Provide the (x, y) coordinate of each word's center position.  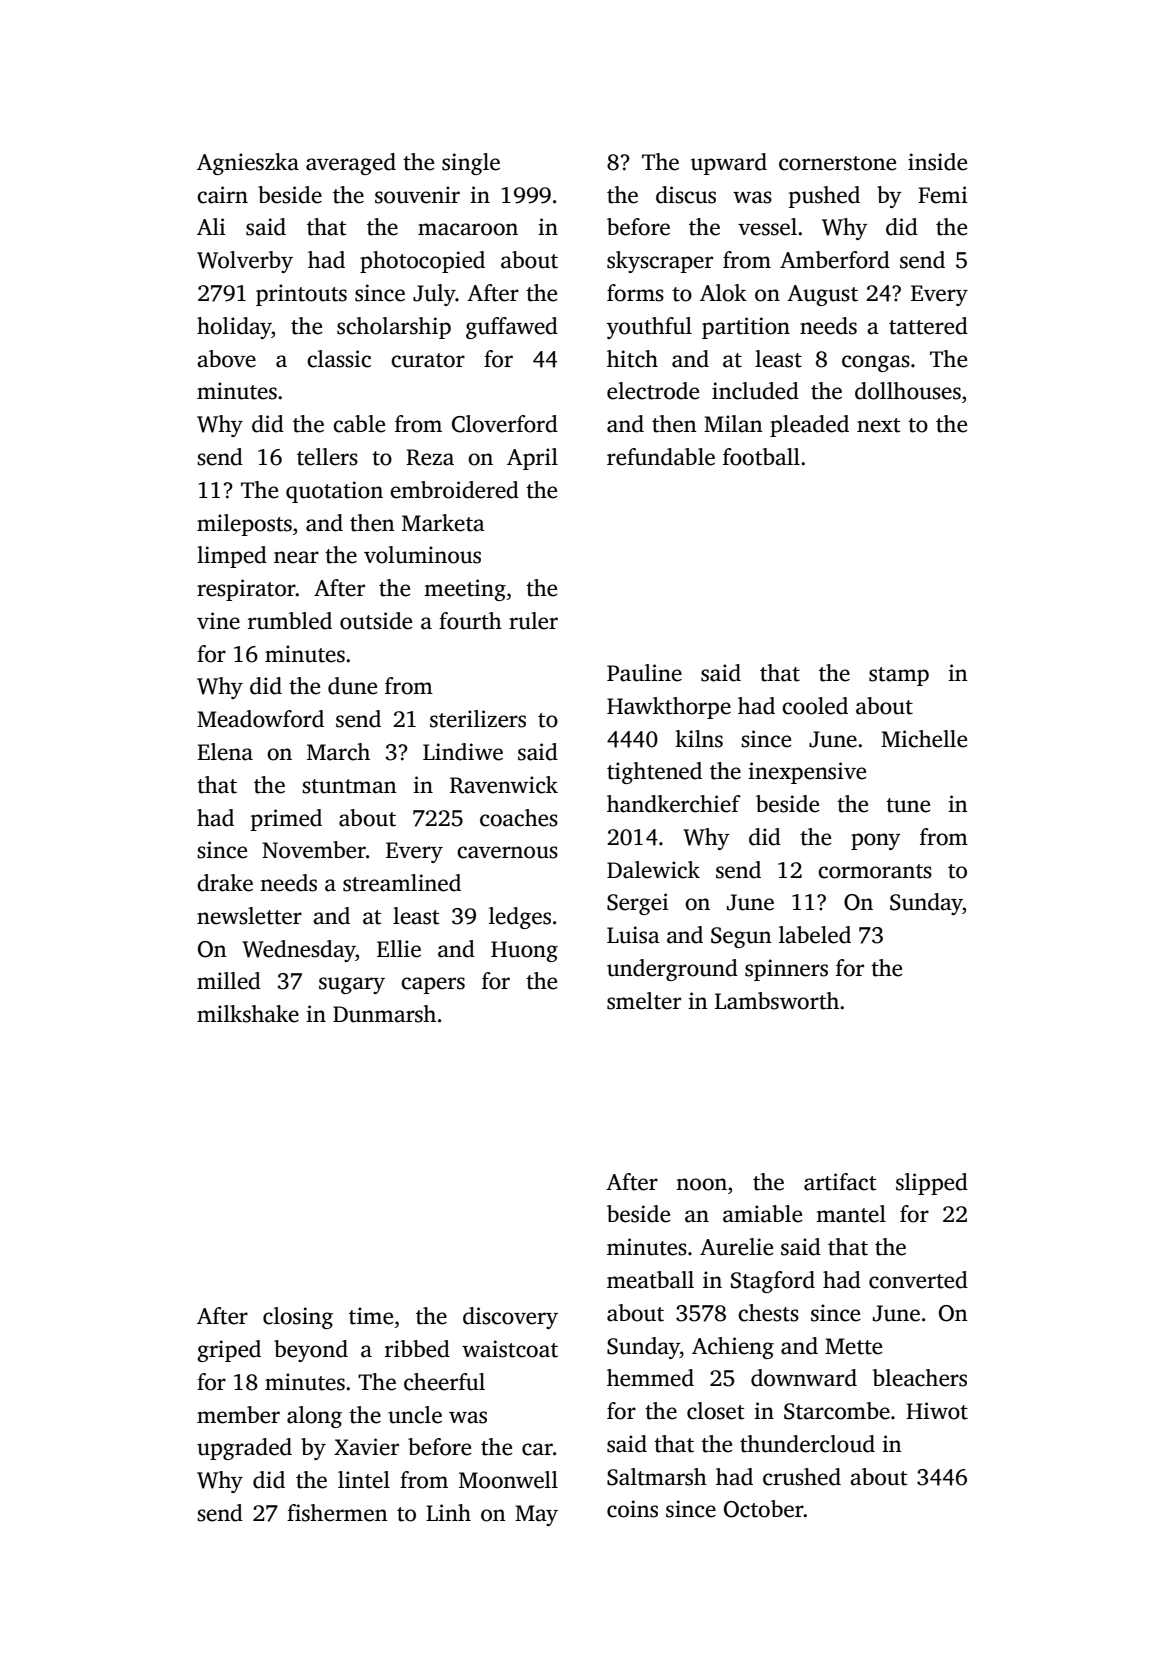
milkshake (248, 1014)
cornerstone (837, 163)
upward (729, 164)
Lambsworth (777, 1001)
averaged (351, 164)
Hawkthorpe (669, 708)
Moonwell (508, 1480)
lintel (364, 1480)
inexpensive (807, 773)
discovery (510, 1318)
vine (218, 621)
